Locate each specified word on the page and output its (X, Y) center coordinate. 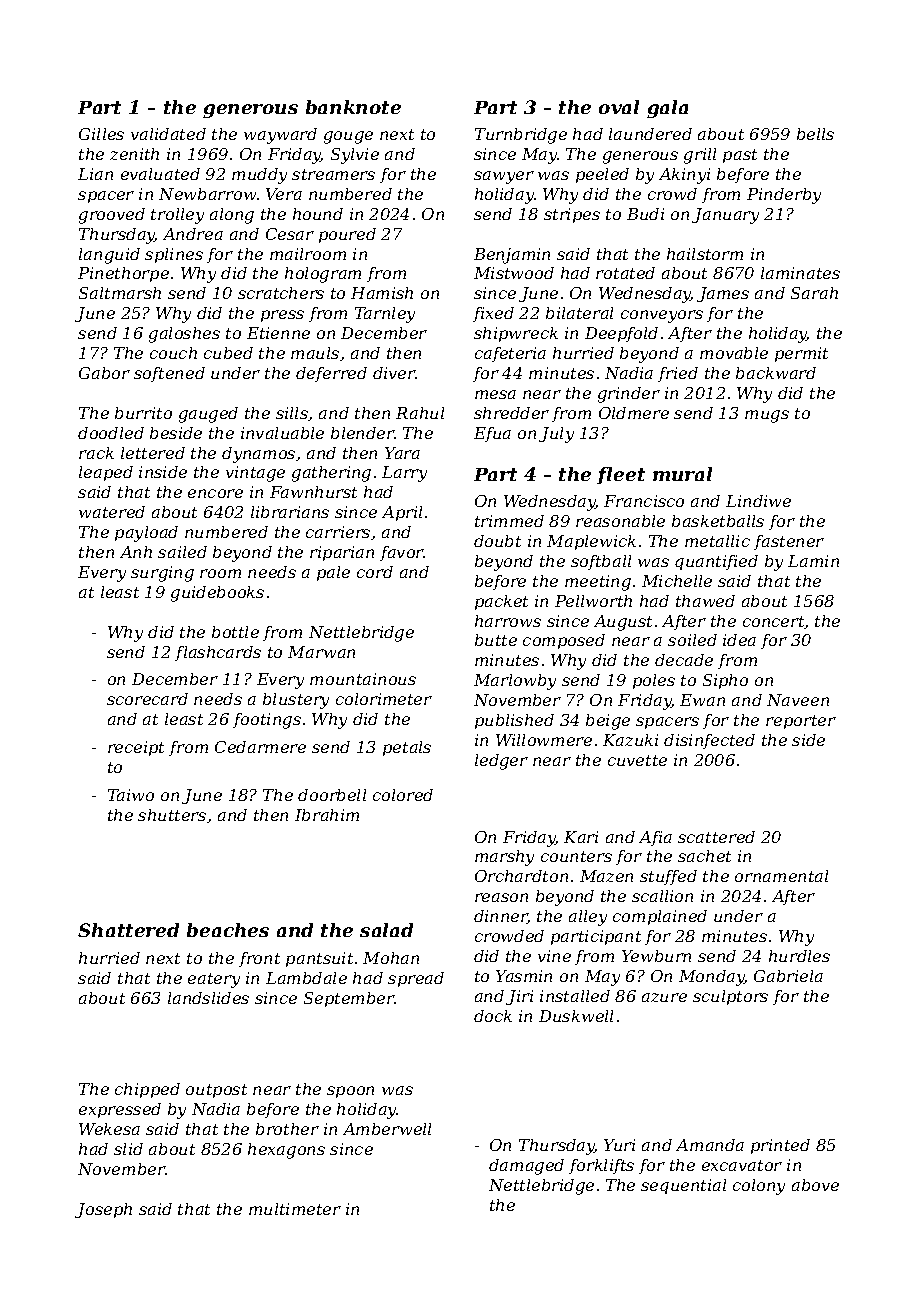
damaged (526, 1167)
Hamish (382, 293)
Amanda (710, 1145)
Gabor (104, 373)
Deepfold (621, 334)
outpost (216, 1091)
